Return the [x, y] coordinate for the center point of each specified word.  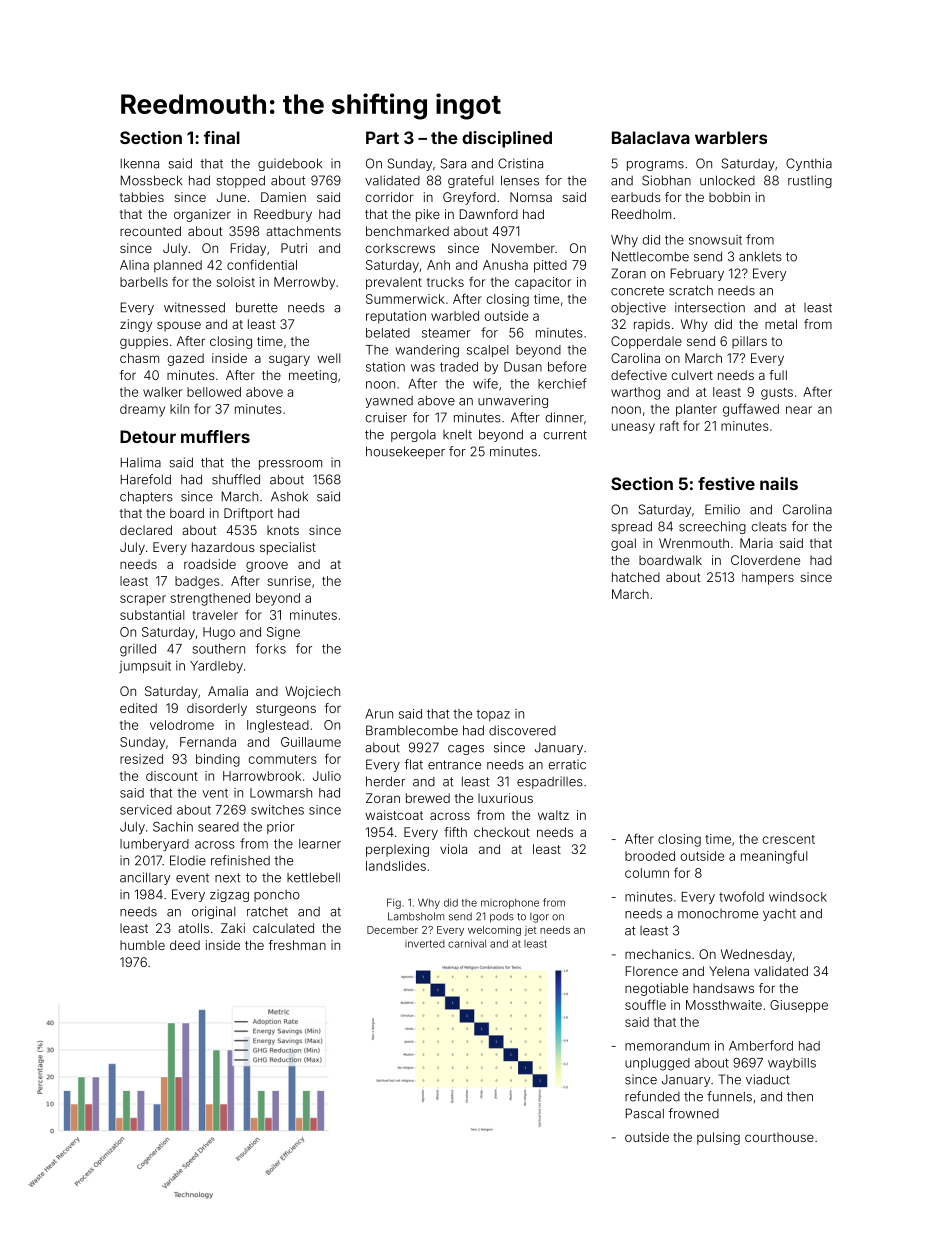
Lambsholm [416, 916]
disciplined [507, 139]
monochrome [718, 914]
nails [779, 483]
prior [281, 828]
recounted [150, 231]
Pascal [645, 1113]
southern [219, 649]
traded [459, 367]
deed [185, 945]
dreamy [142, 410]
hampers [768, 578]
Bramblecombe [412, 730]
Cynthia [809, 164]
